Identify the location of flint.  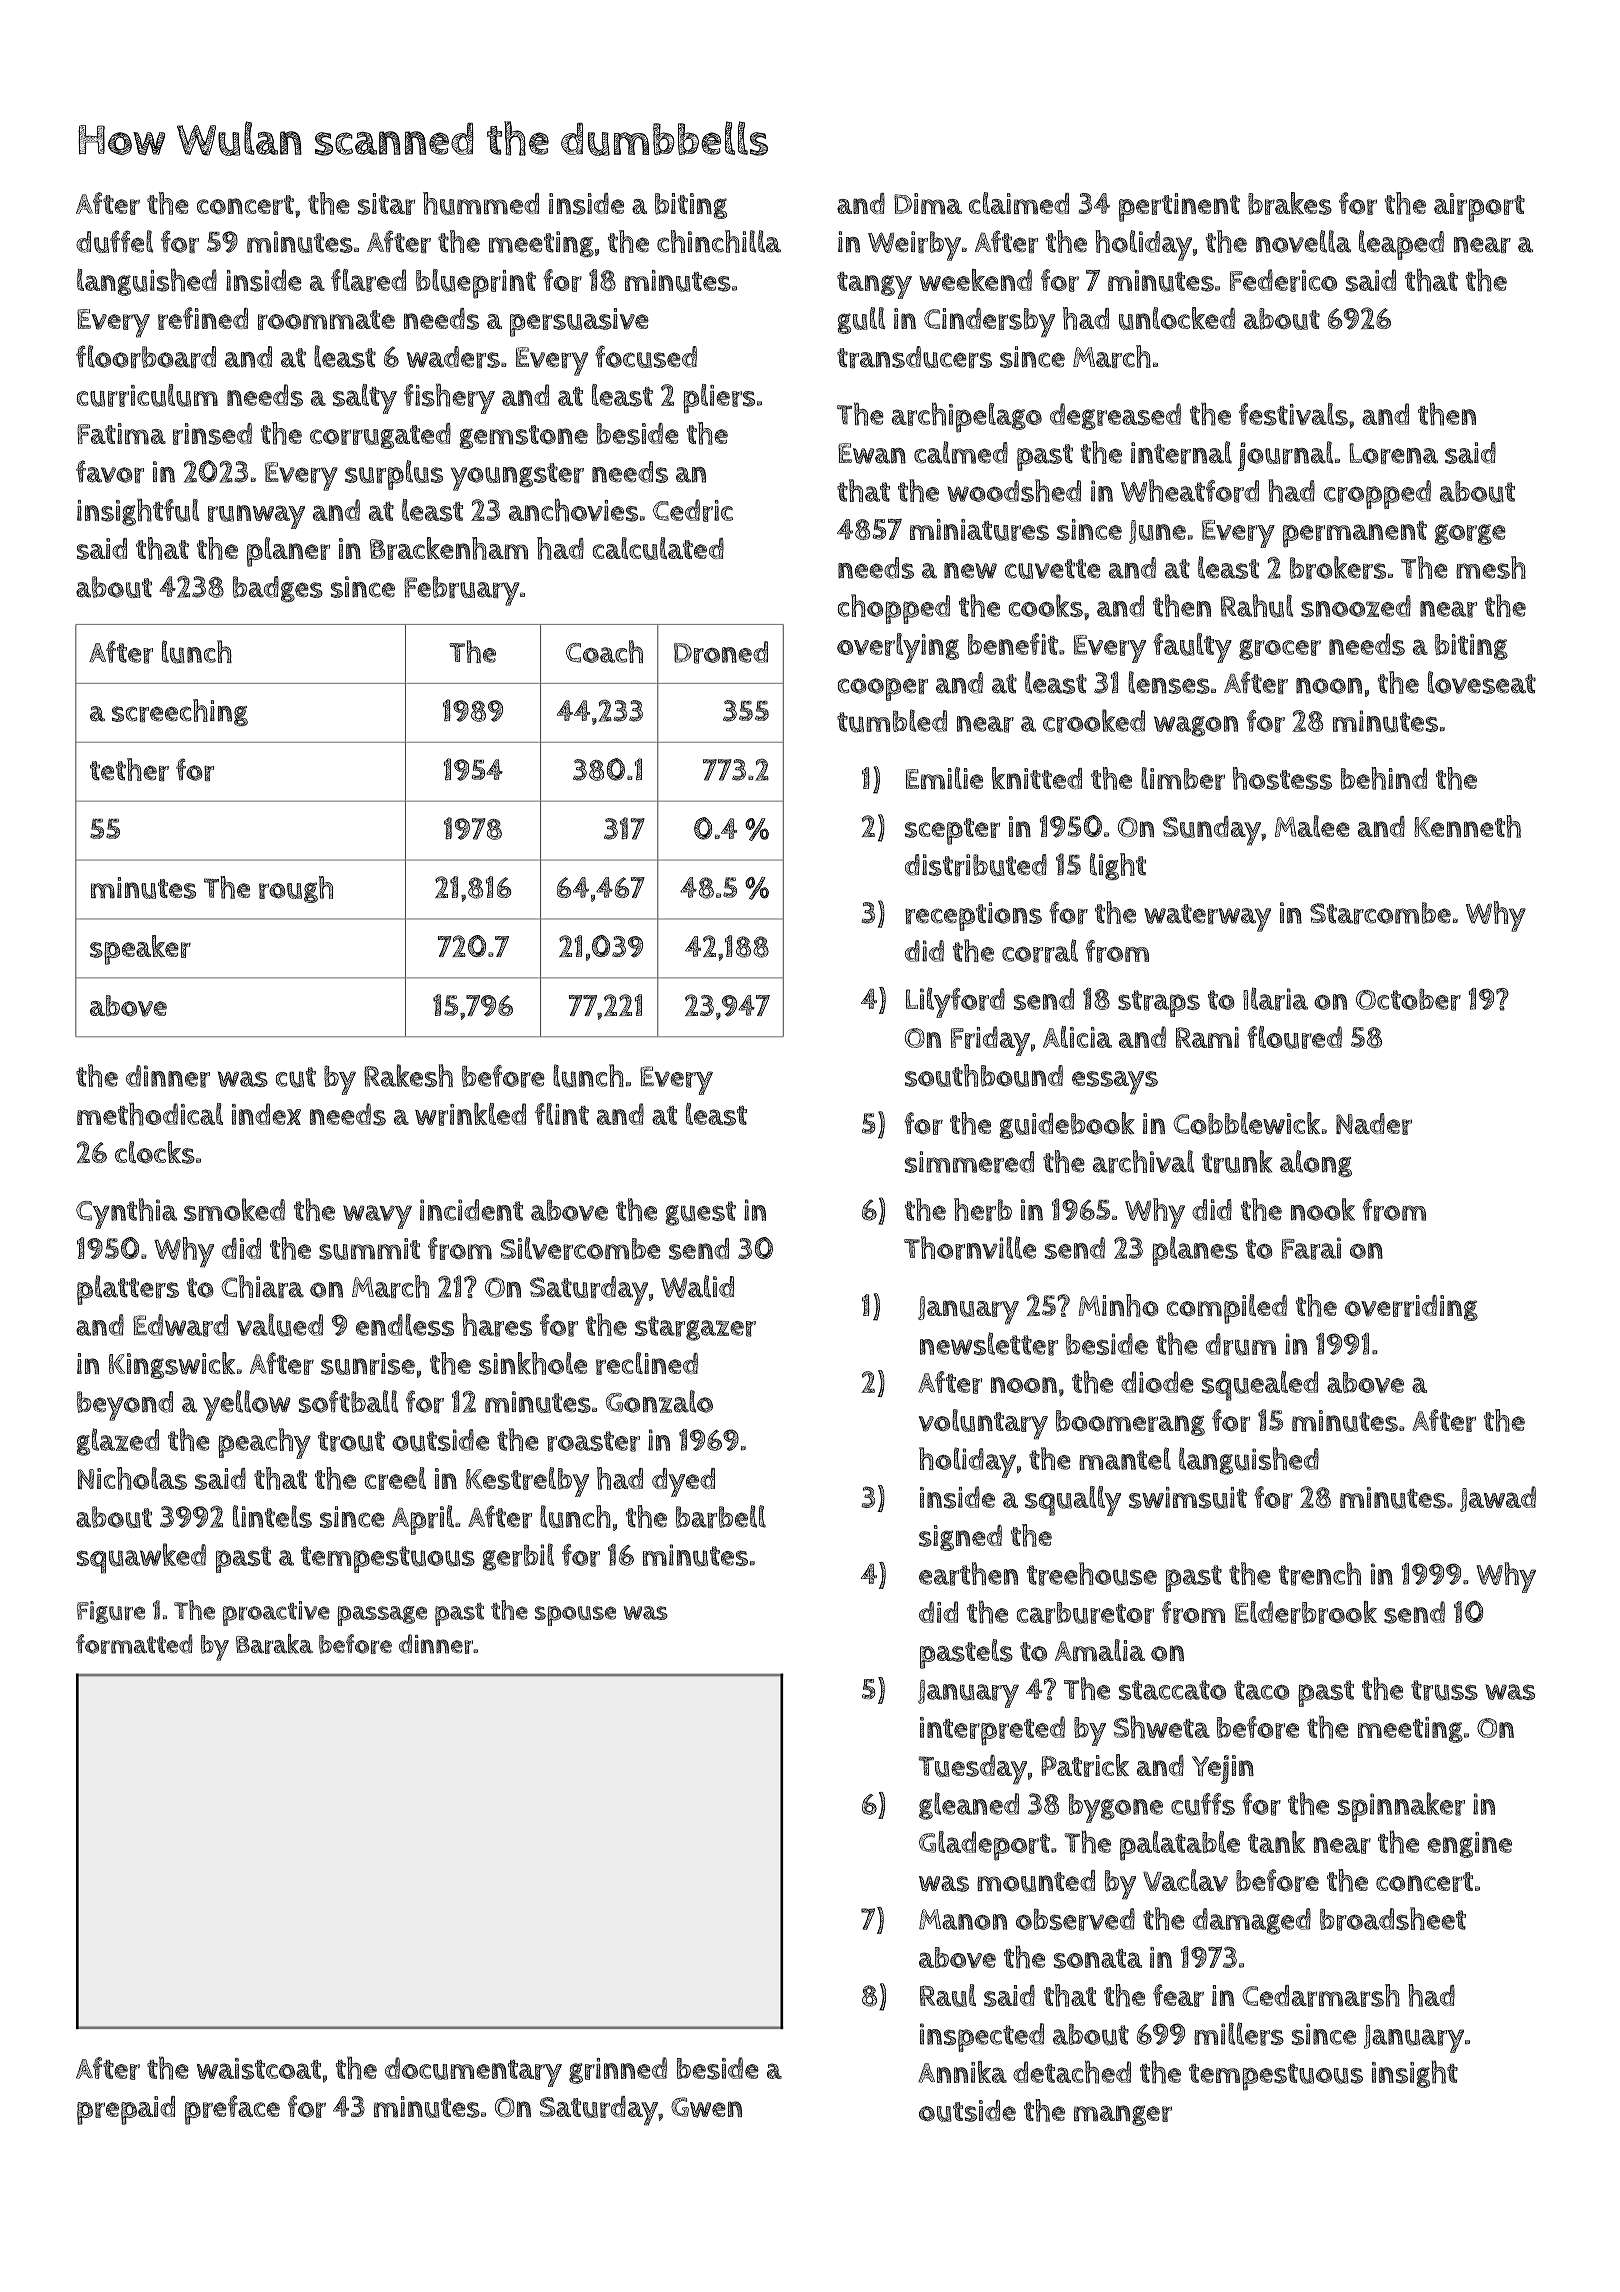
(562, 1114).
